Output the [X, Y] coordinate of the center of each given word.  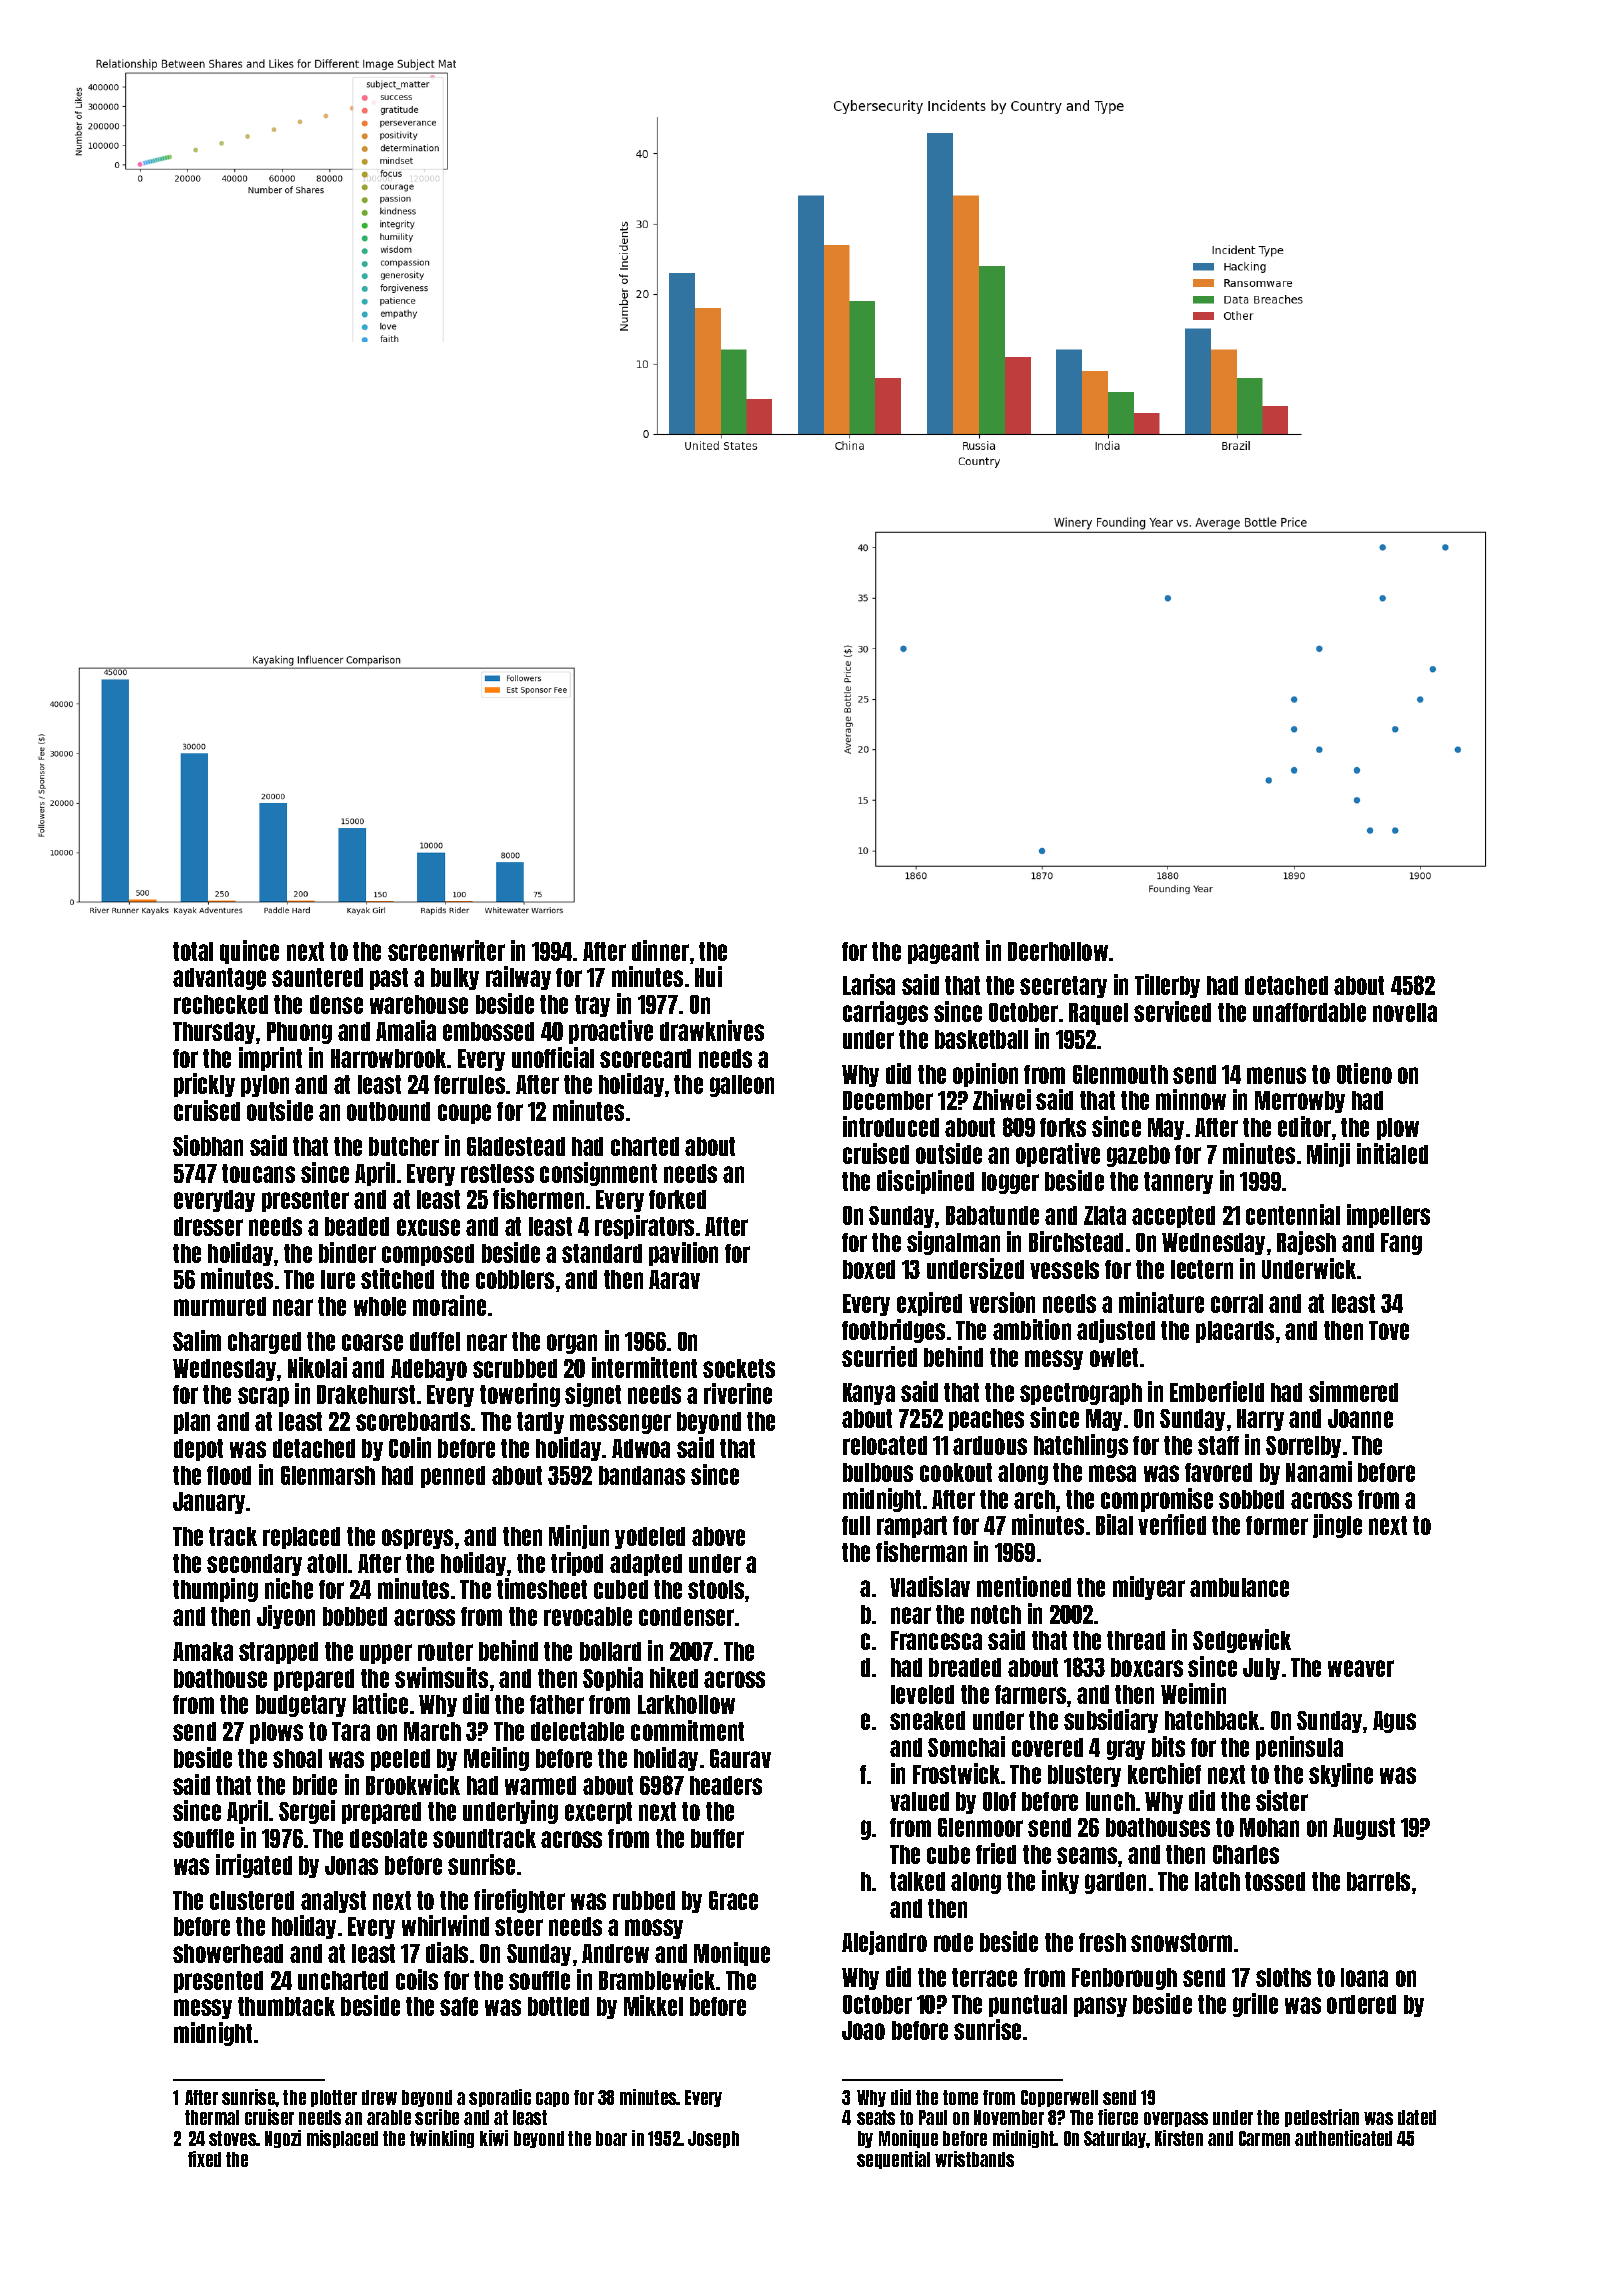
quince [249, 952]
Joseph [713, 2139]
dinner [660, 950]
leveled [922, 1694]
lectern [1202, 1269]
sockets [739, 1368]
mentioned [1024, 1586]
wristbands [974, 2159]
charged [264, 1343]
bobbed [355, 1616]
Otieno [1364, 1073]
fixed [204, 2159]
